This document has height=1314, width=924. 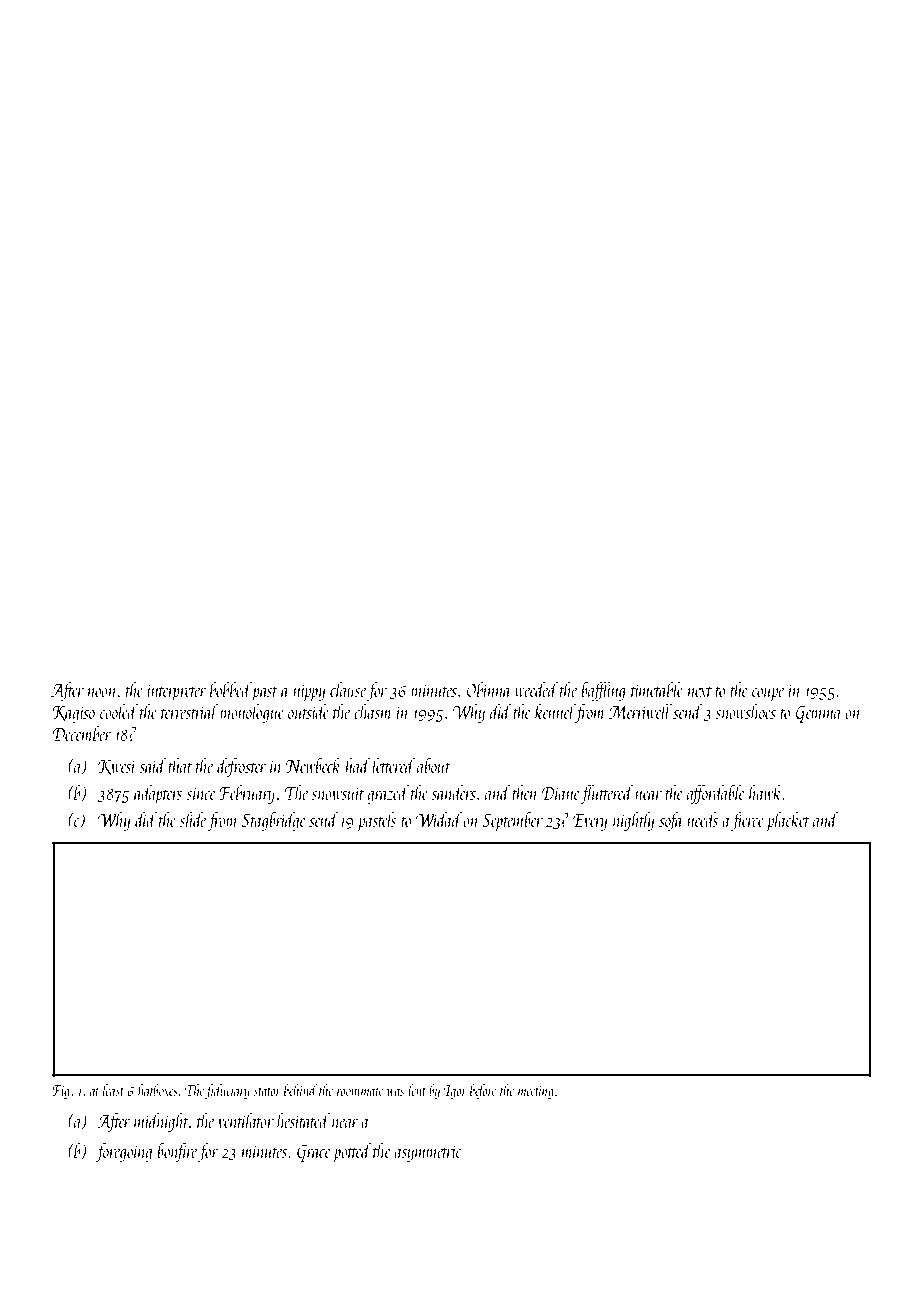 What do you see at coordinates (561, 793) in the document?
I see `Diane` at bounding box center [561, 793].
